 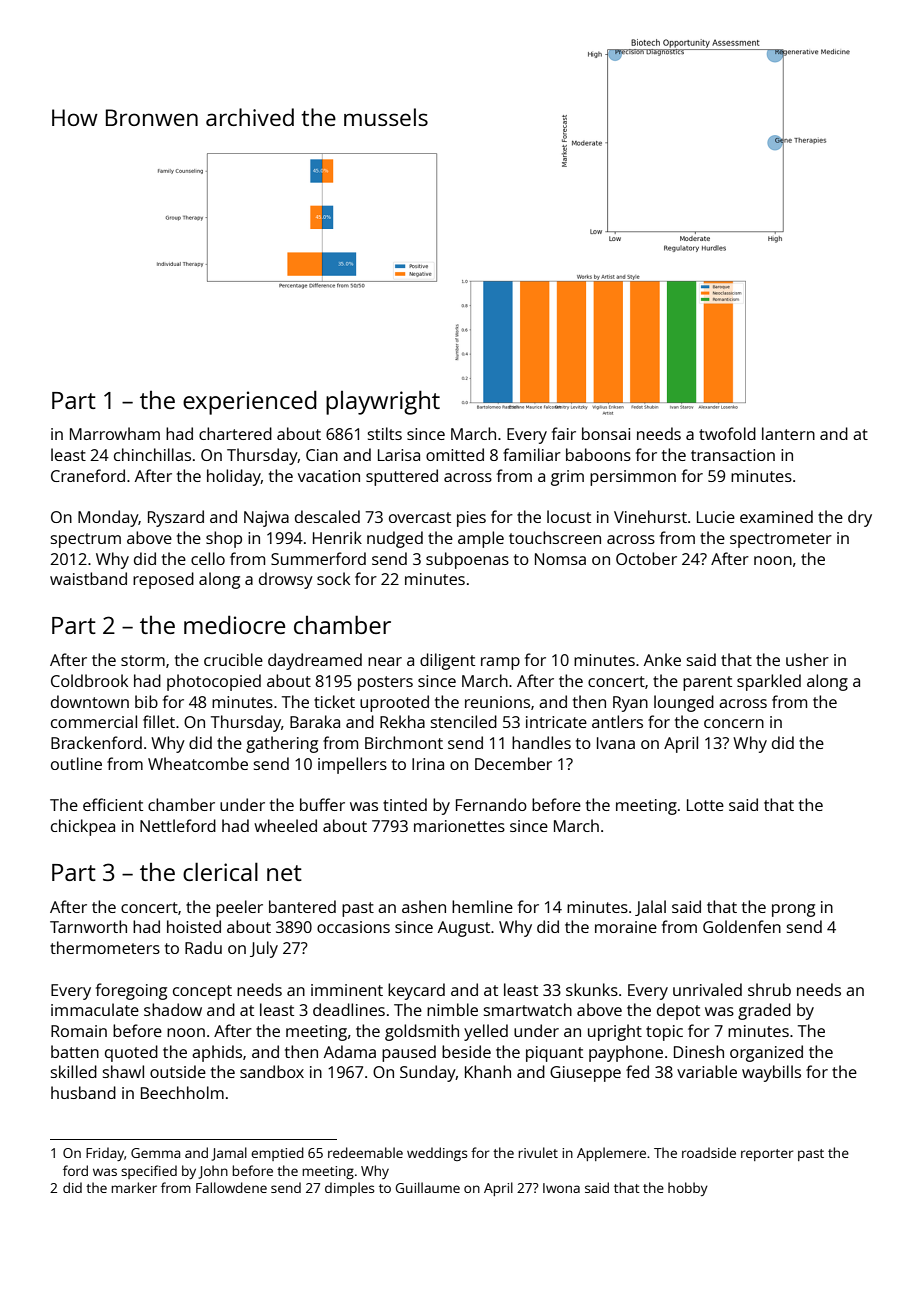 I want to click on imminent, so click(x=347, y=990).
